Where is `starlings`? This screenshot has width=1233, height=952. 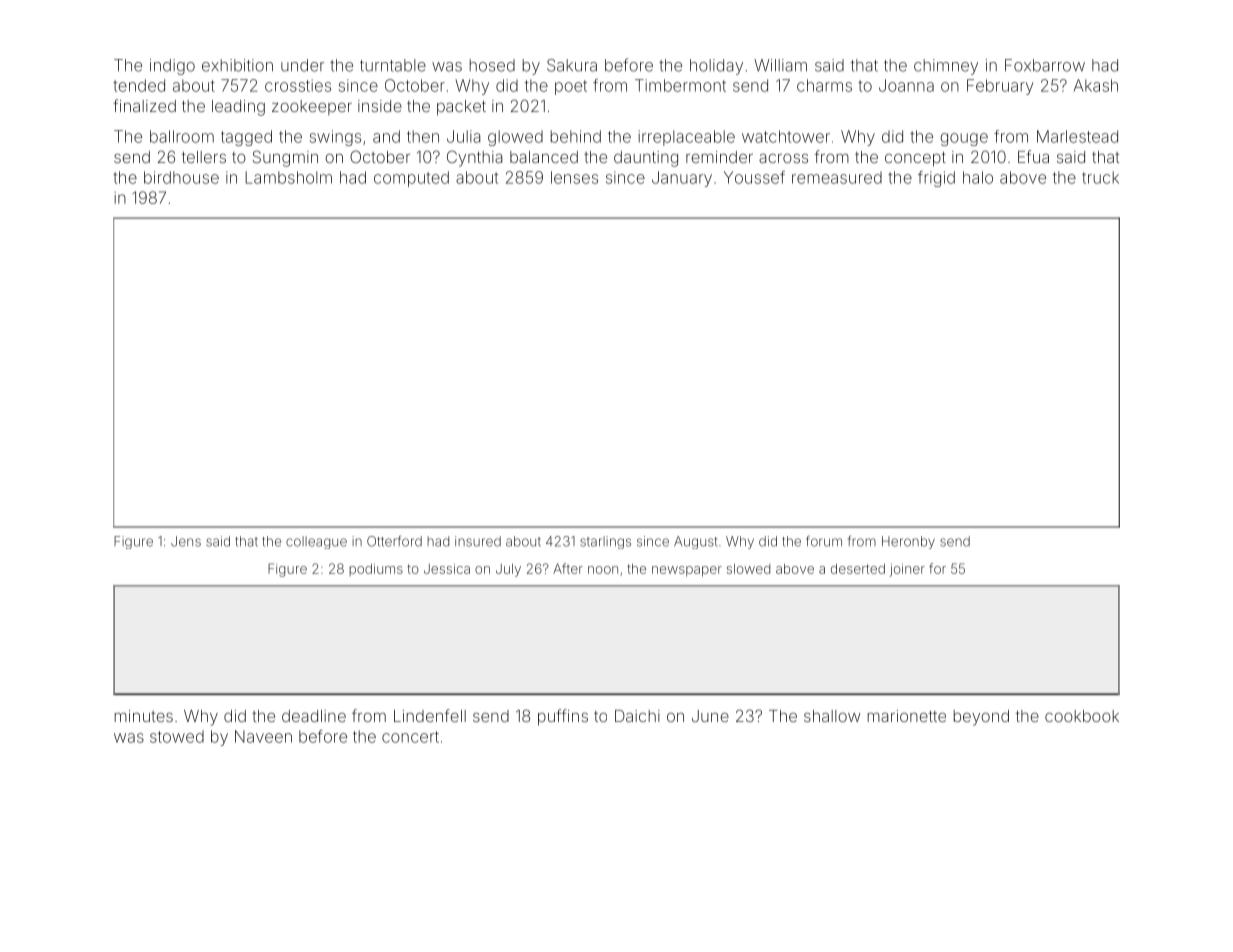
starlings is located at coordinates (605, 542).
